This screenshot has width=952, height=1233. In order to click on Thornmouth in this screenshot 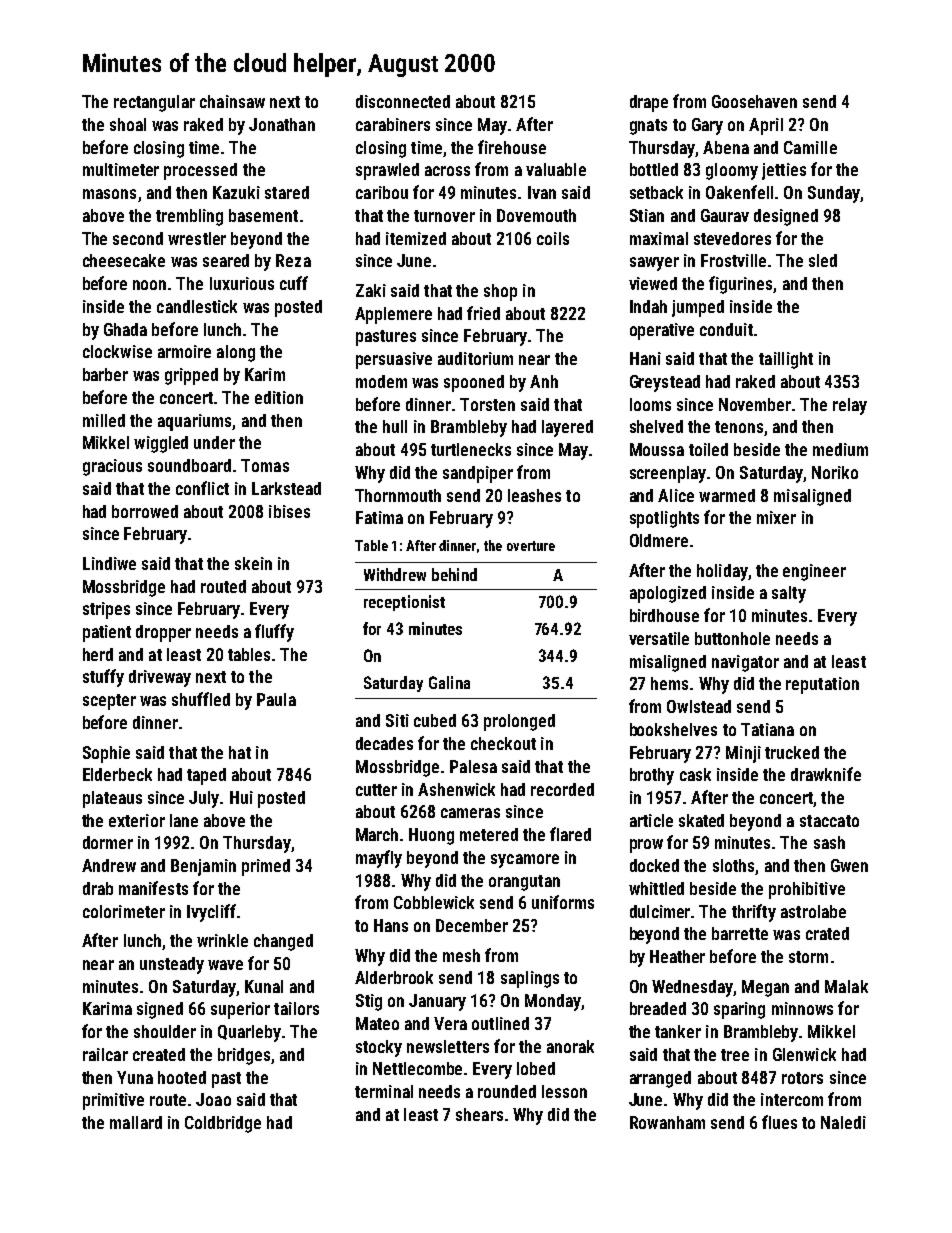, I will do `click(398, 495)`.
